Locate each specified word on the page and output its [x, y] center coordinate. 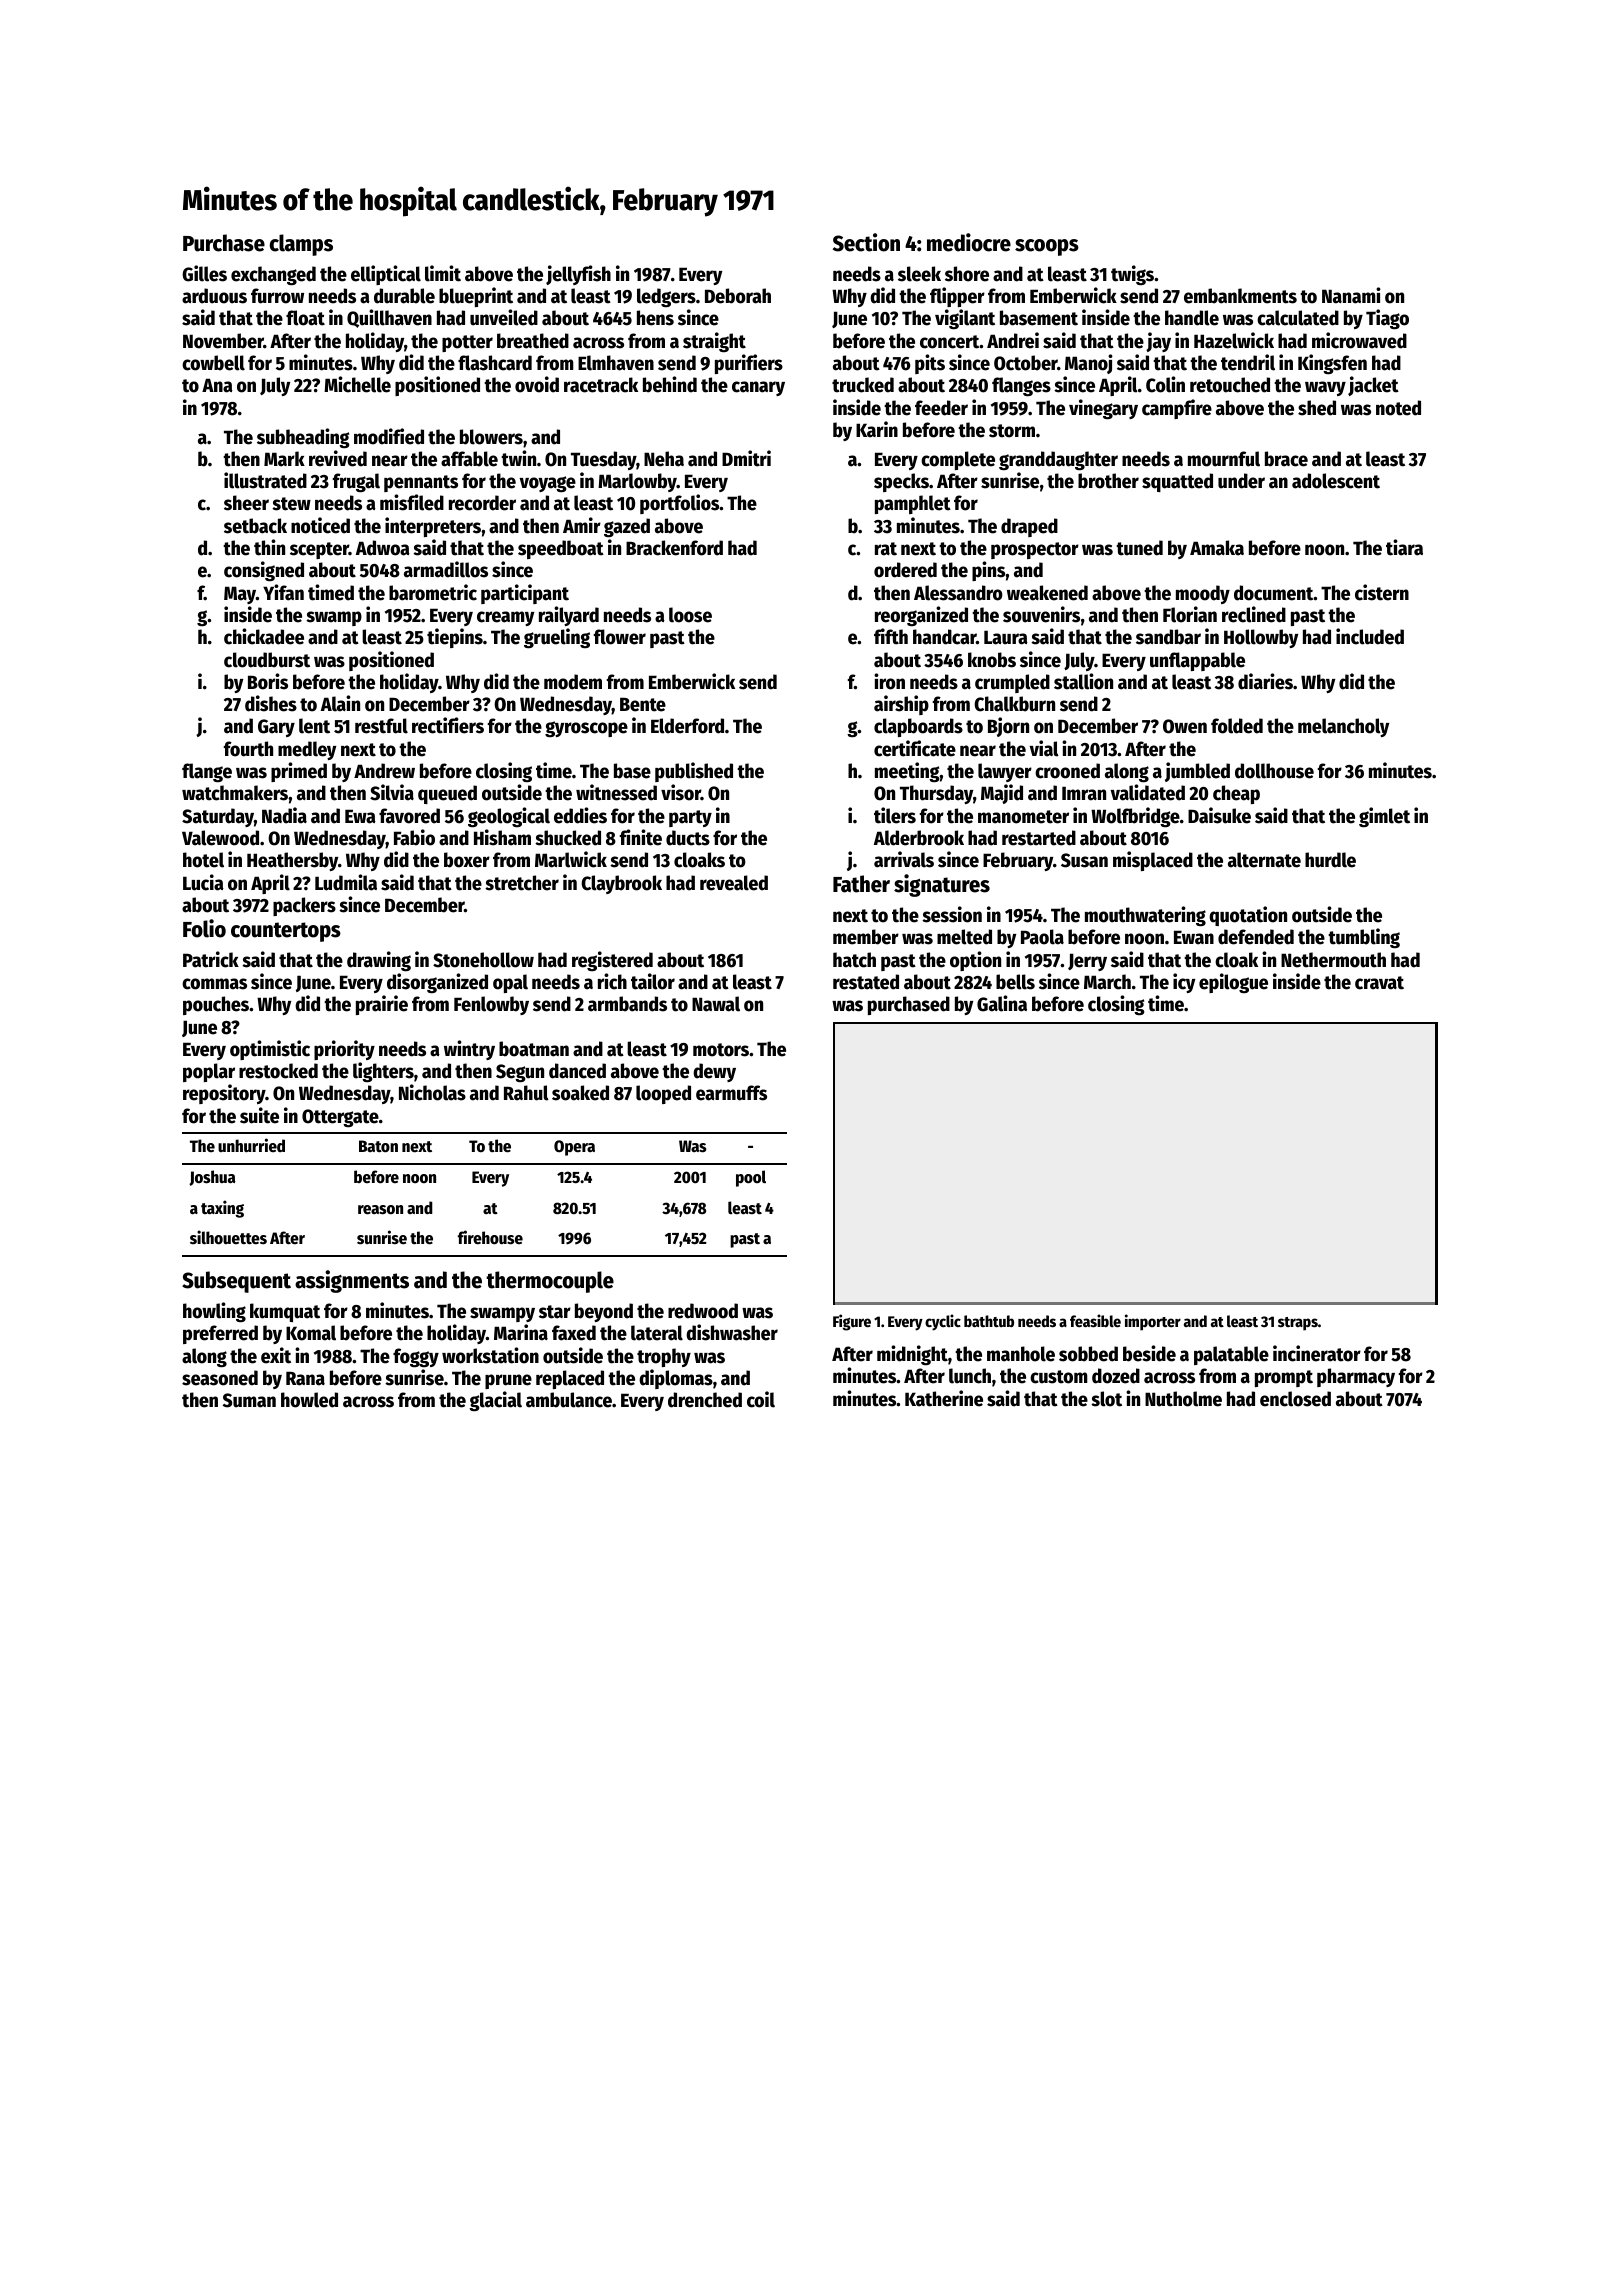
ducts [688, 838]
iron [889, 681]
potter [467, 343]
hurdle [1330, 860]
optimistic [270, 1050]
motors [721, 1050]
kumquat [285, 1312]
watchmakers [235, 793]
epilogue [1233, 983]
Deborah [738, 296]
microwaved [1359, 340]
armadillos [446, 569]
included [1370, 636]
